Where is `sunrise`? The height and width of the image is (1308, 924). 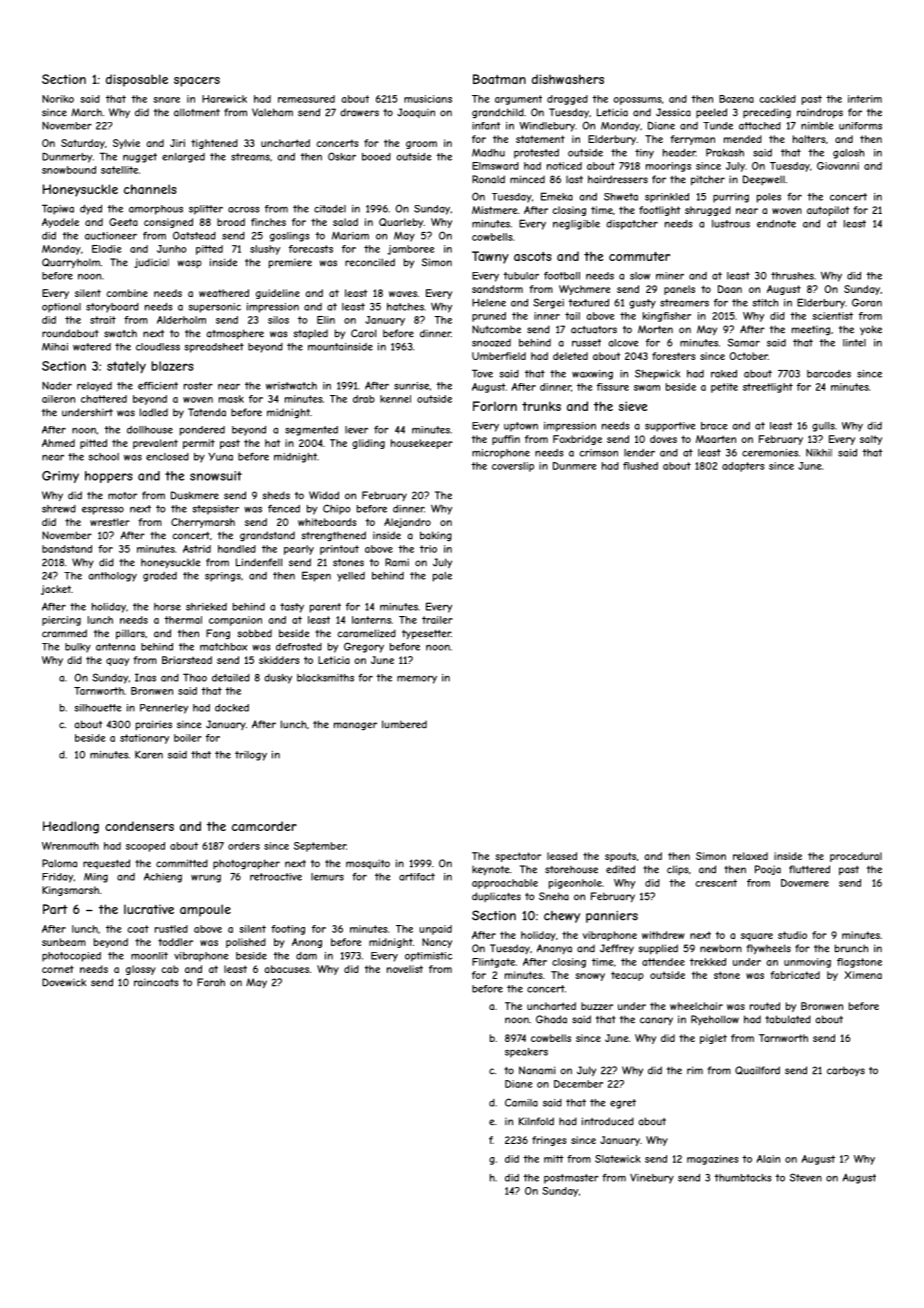 sunrise is located at coordinates (411, 386).
